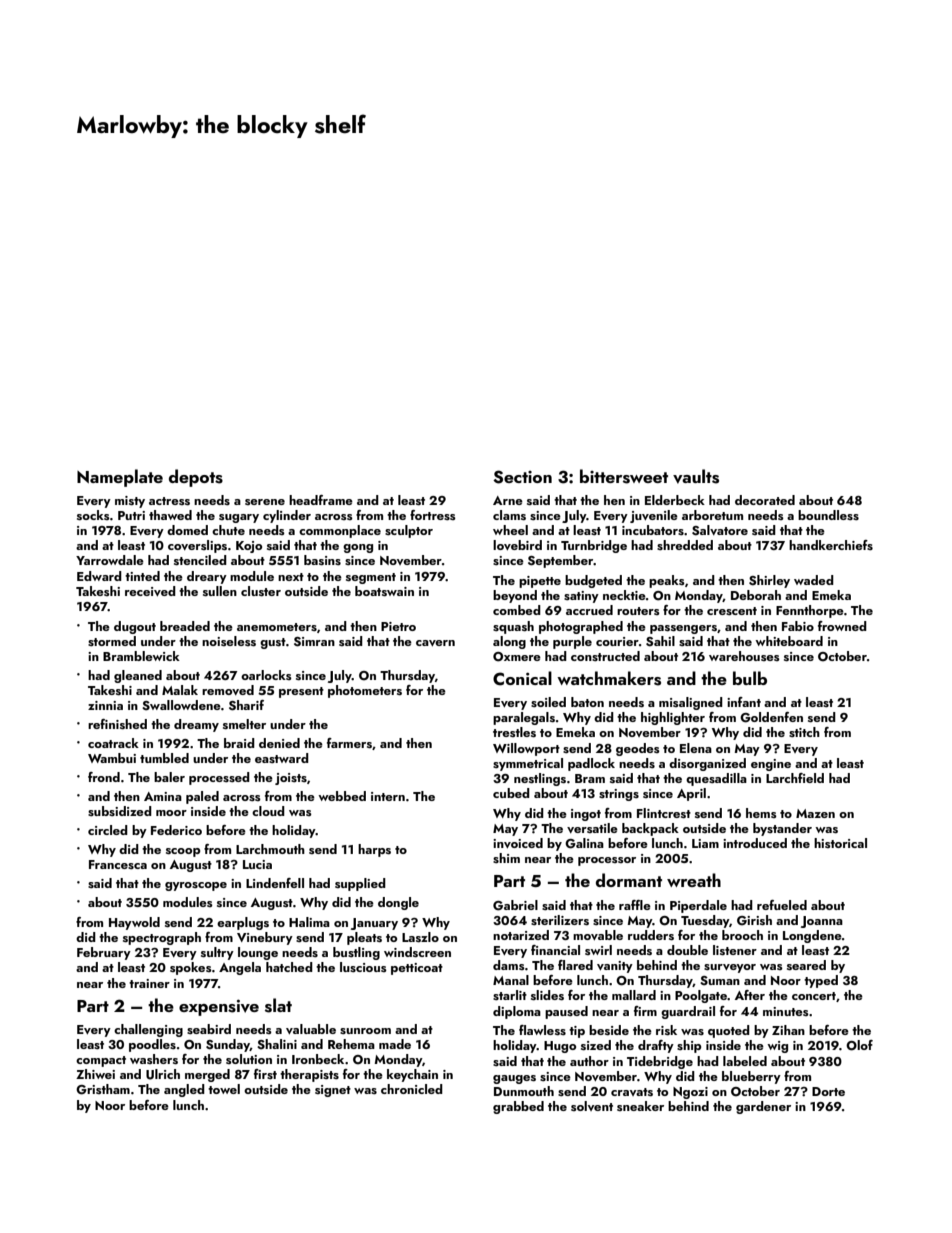  I want to click on noiseless, so click(229, 641).
